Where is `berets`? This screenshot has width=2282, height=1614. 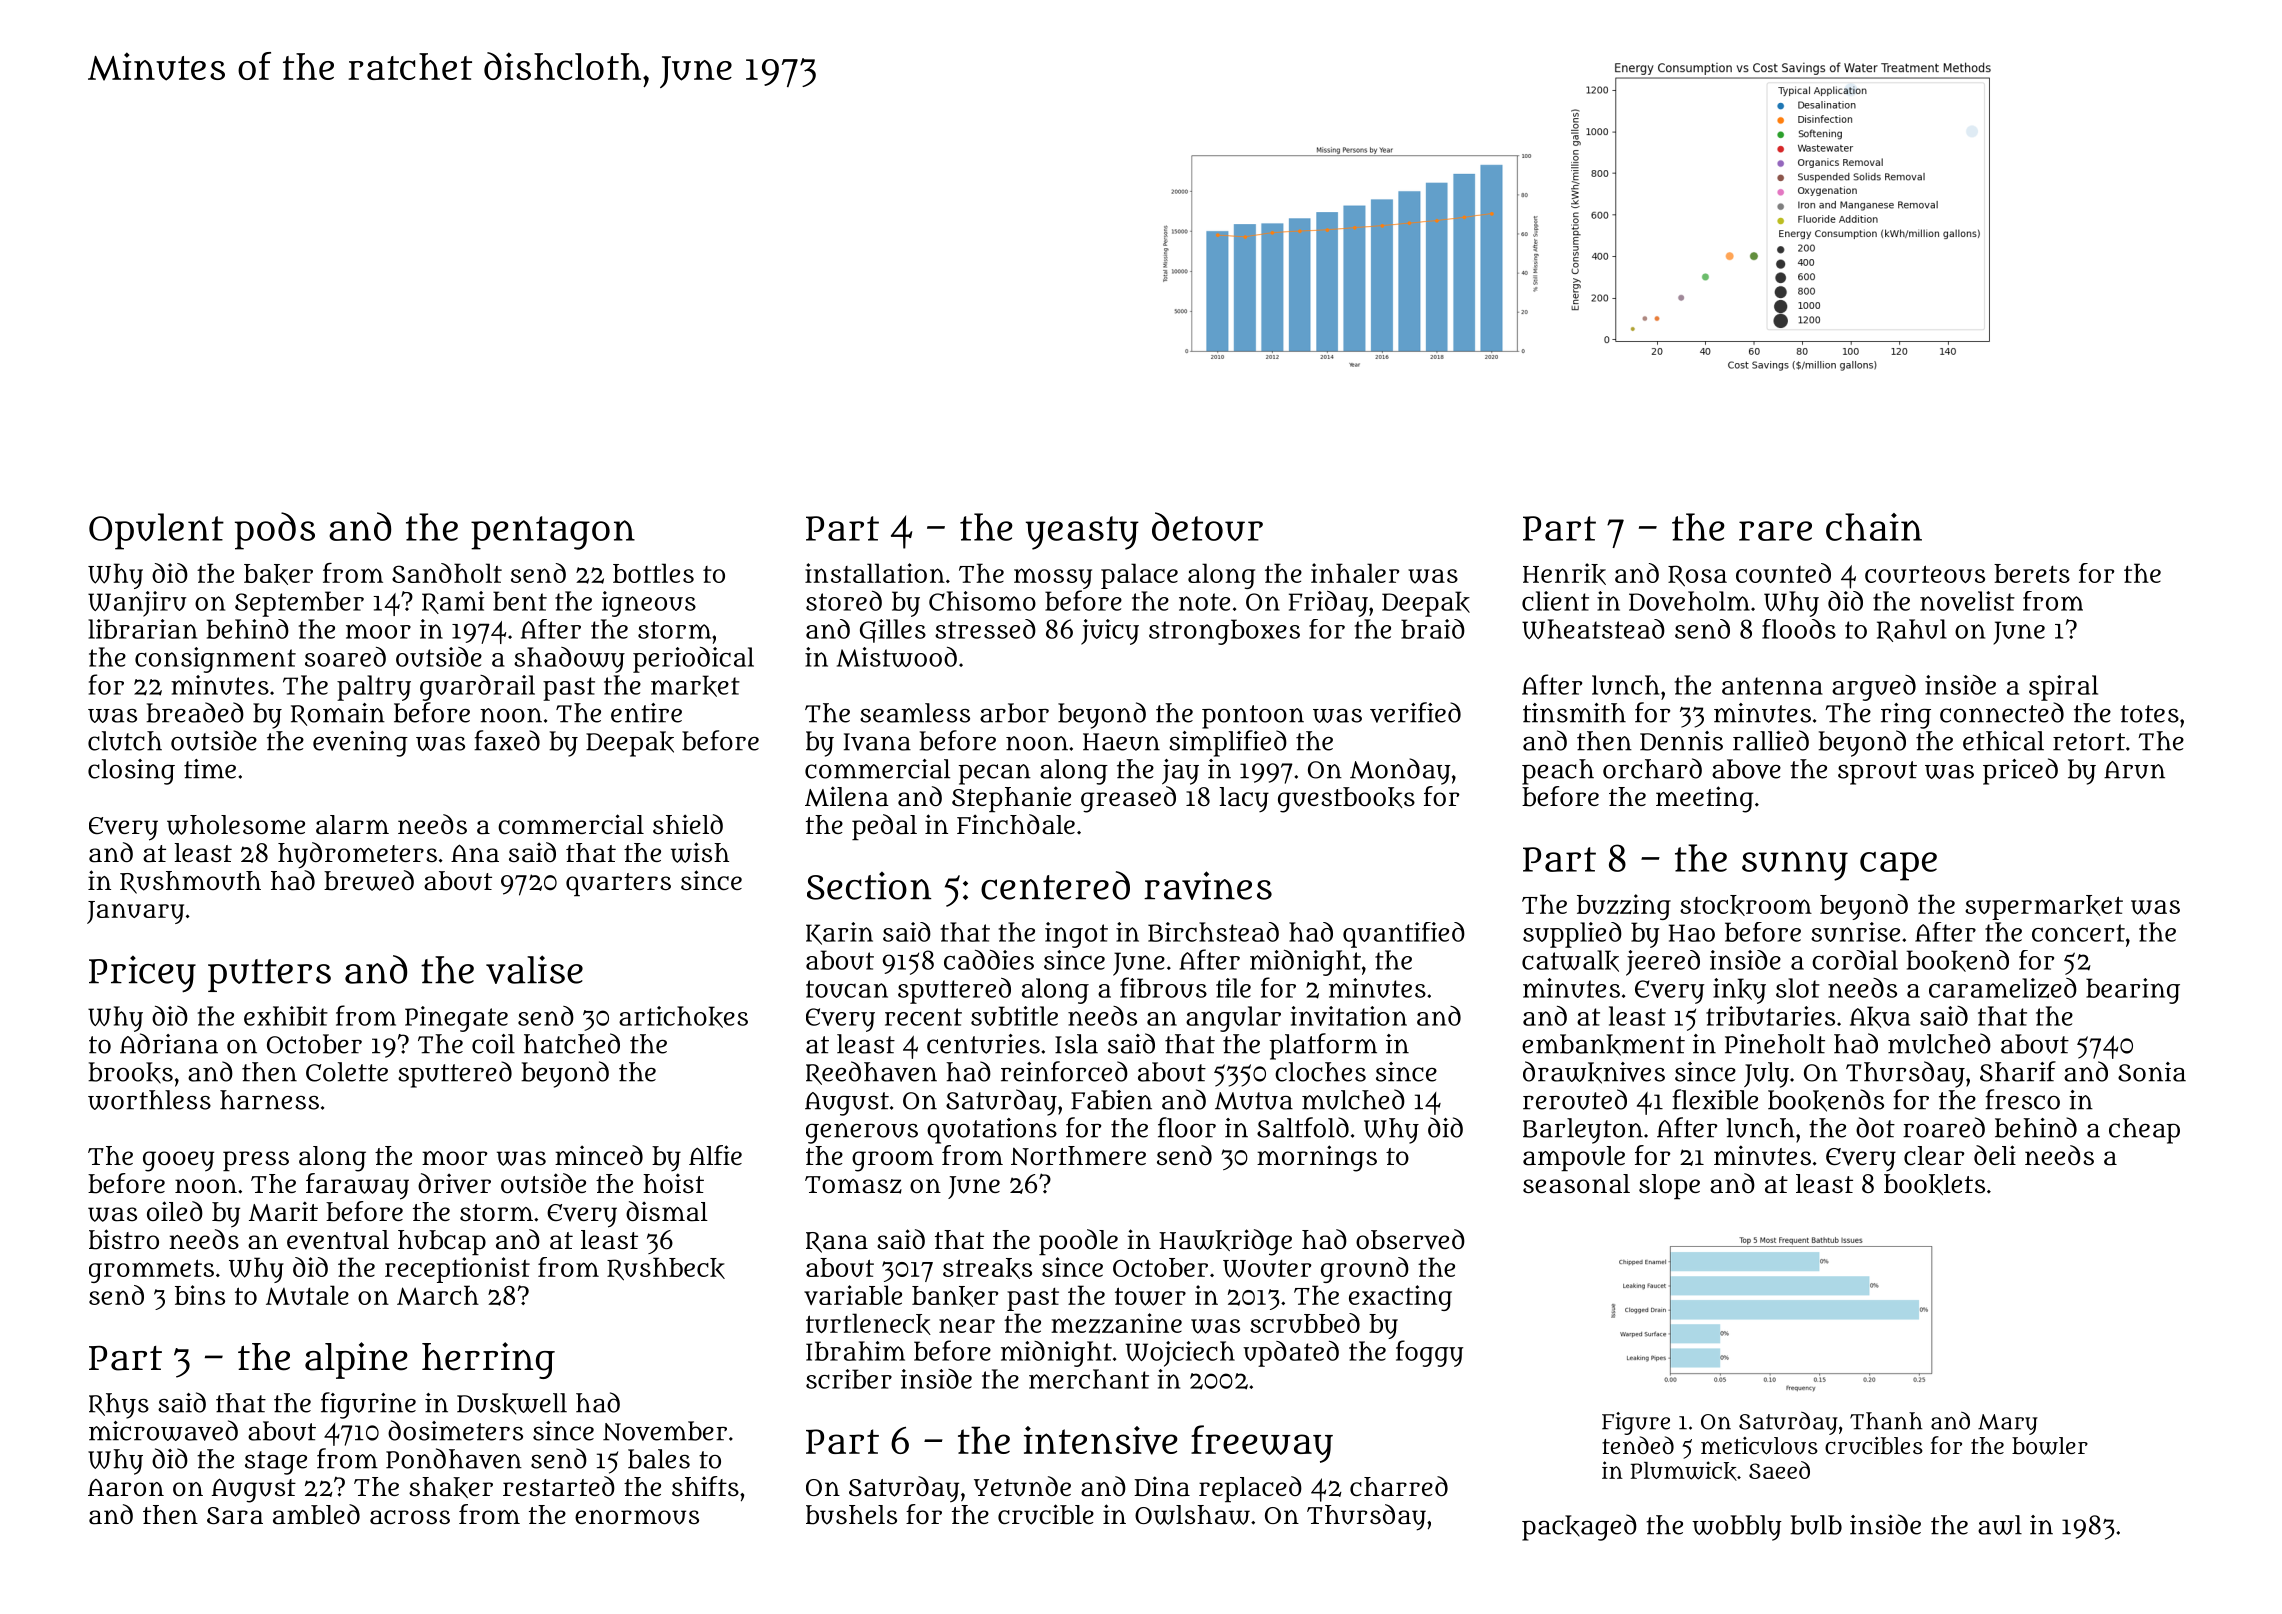 berets is located at coordinates (2032, 573).
